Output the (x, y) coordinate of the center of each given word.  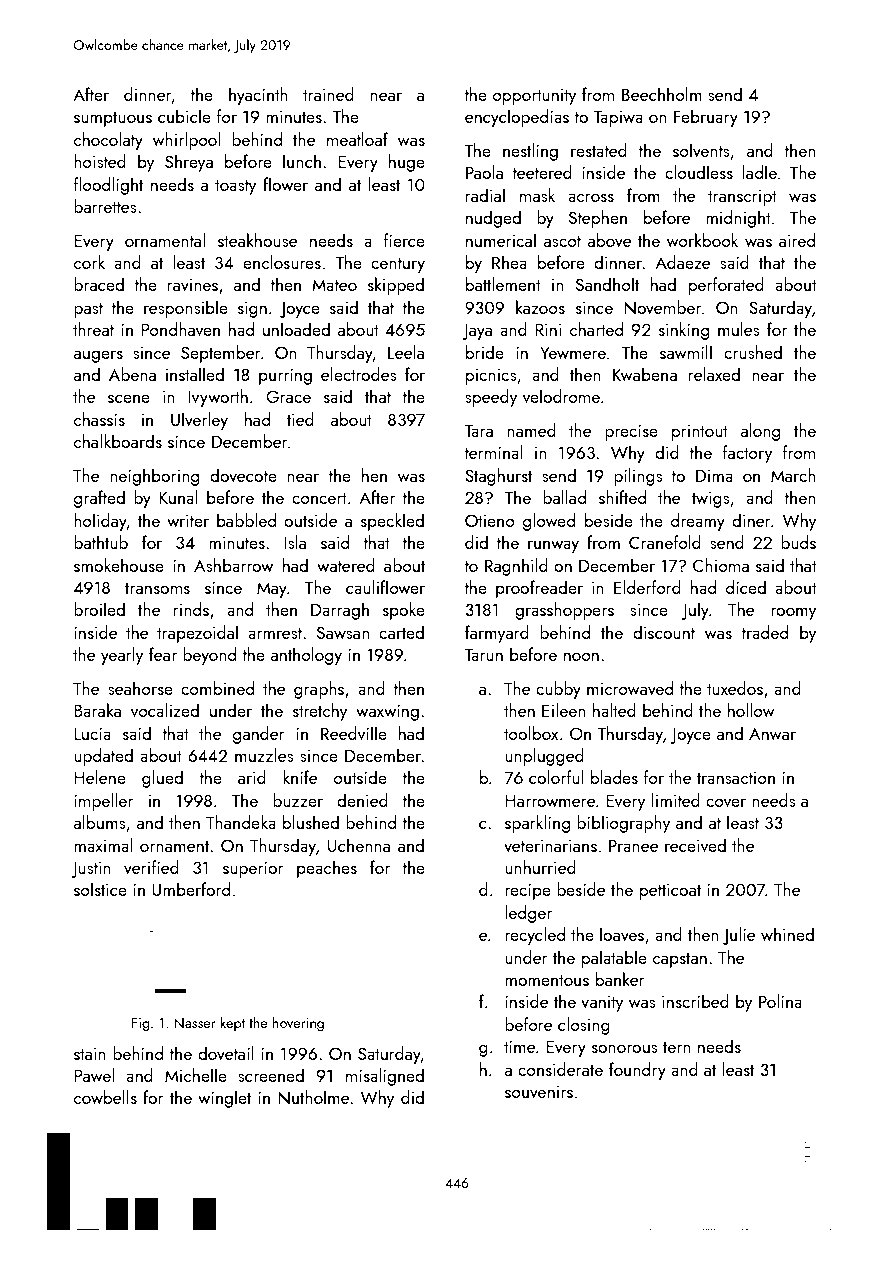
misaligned (385, 1077)
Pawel (94, 1075)
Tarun (483, 654)
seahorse (140, 688)
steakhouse (257, 240)
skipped (396, 286)
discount (664, 632)
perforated (726, 286)
